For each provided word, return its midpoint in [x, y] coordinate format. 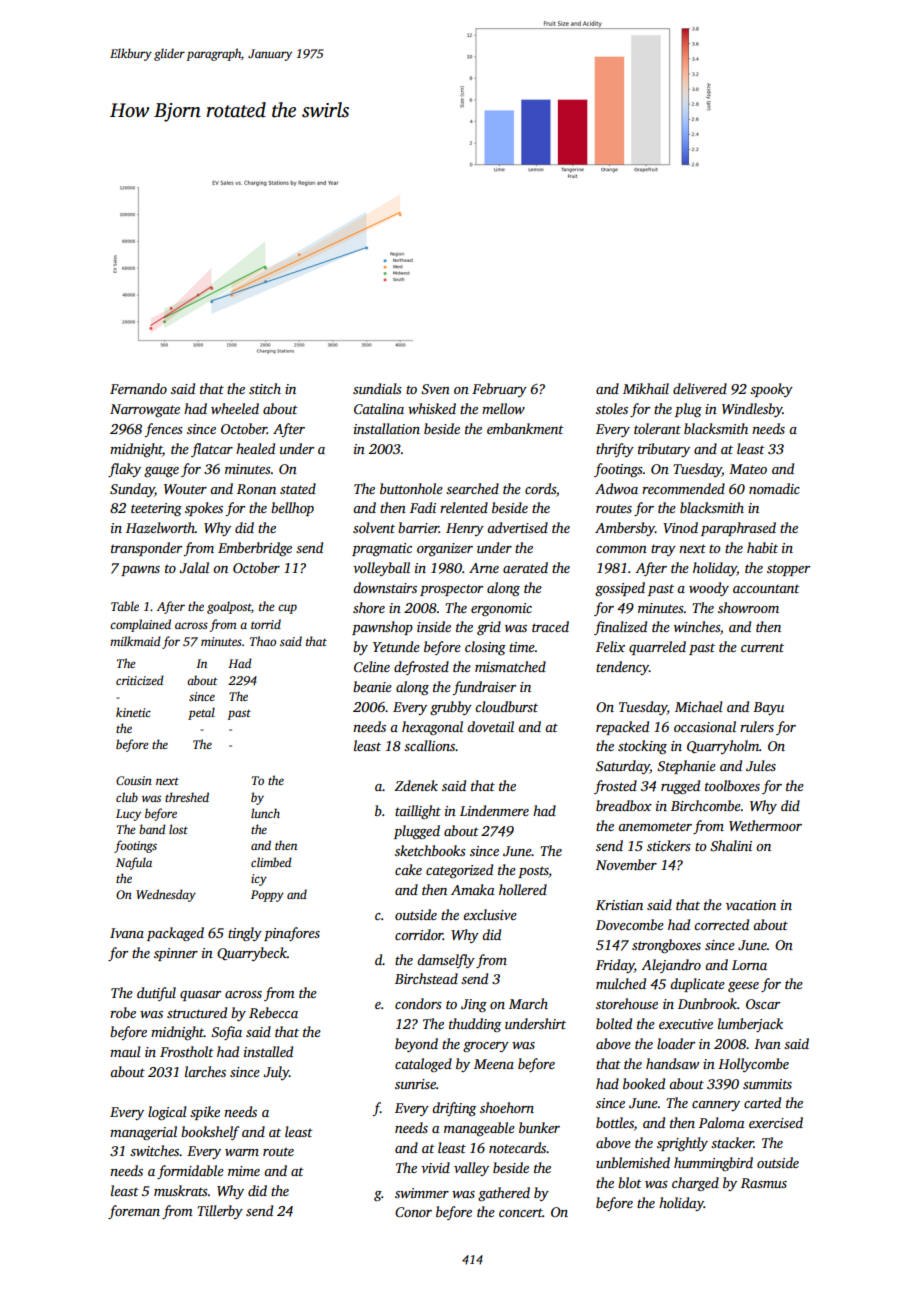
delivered [700, 388]
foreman [134, 1212]
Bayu [768, 708]
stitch [265, 388]
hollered [523, 889]
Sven [435, 389]
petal [201, 713]
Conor [413, 1212]
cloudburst [506, 706]
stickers [669, 845]
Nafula [134, 863]
